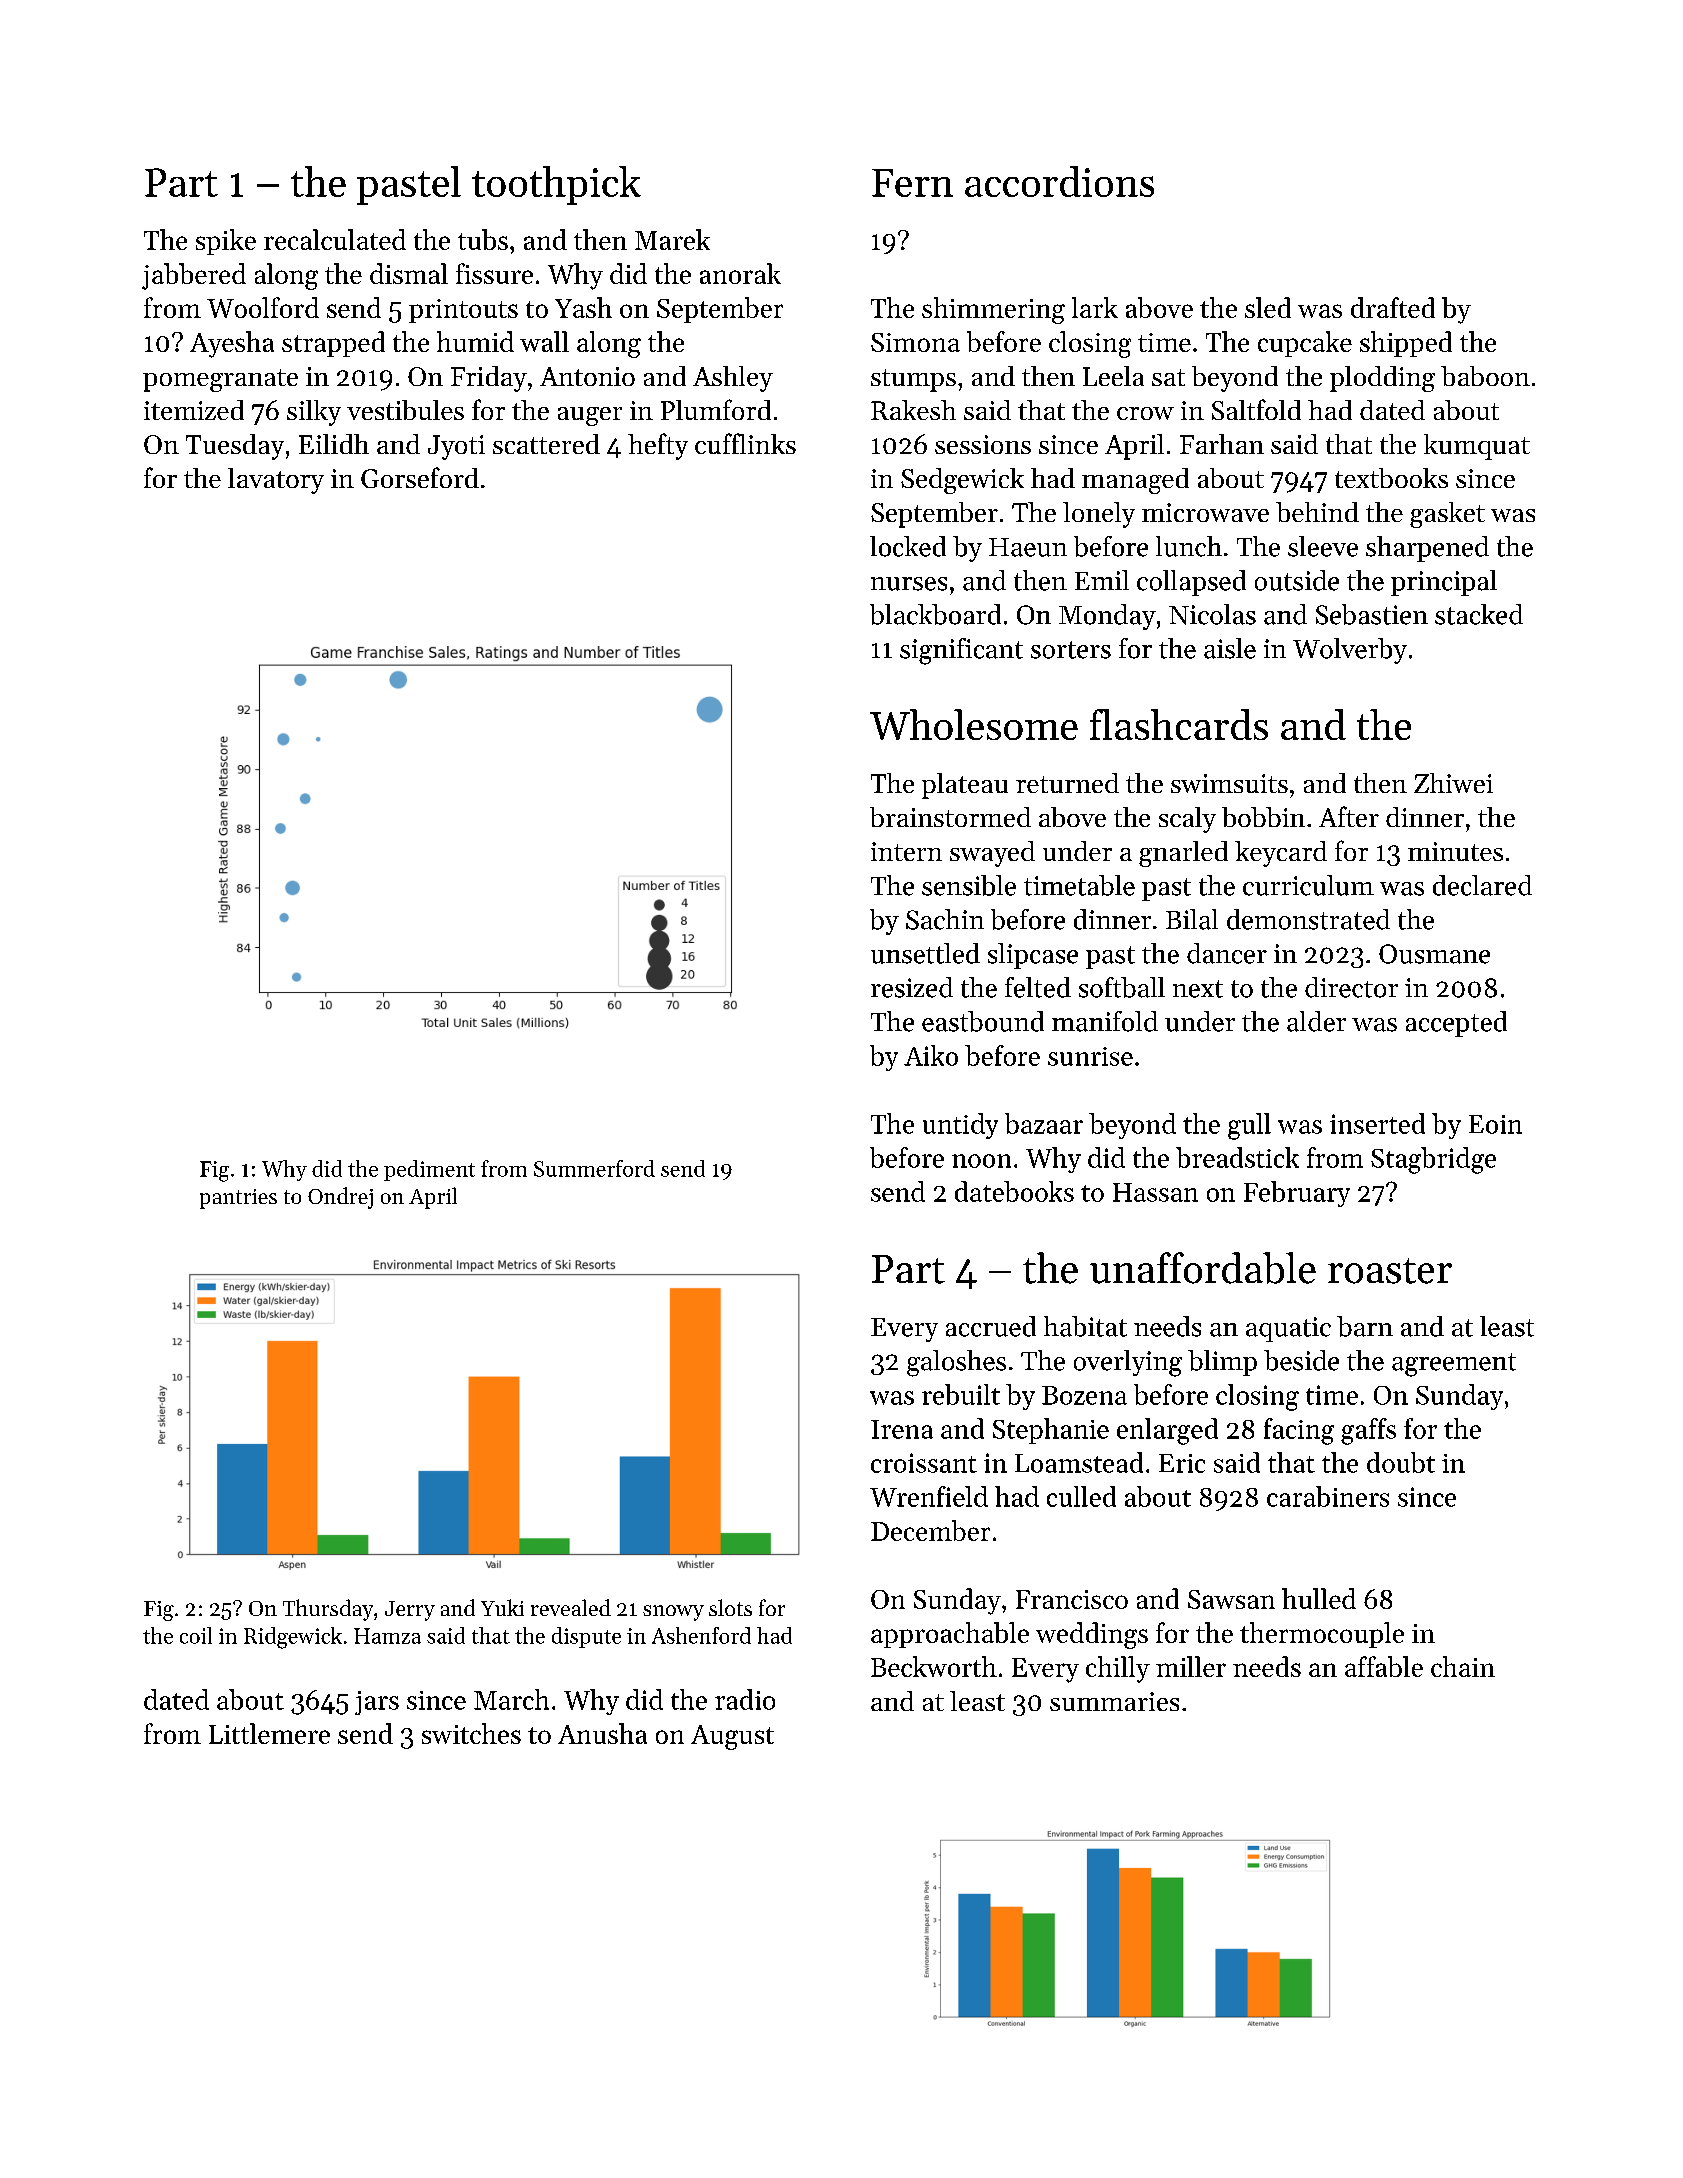 The height and width of the document is (2178, 1683). I want to click on toothpick, so click(556, 185).
